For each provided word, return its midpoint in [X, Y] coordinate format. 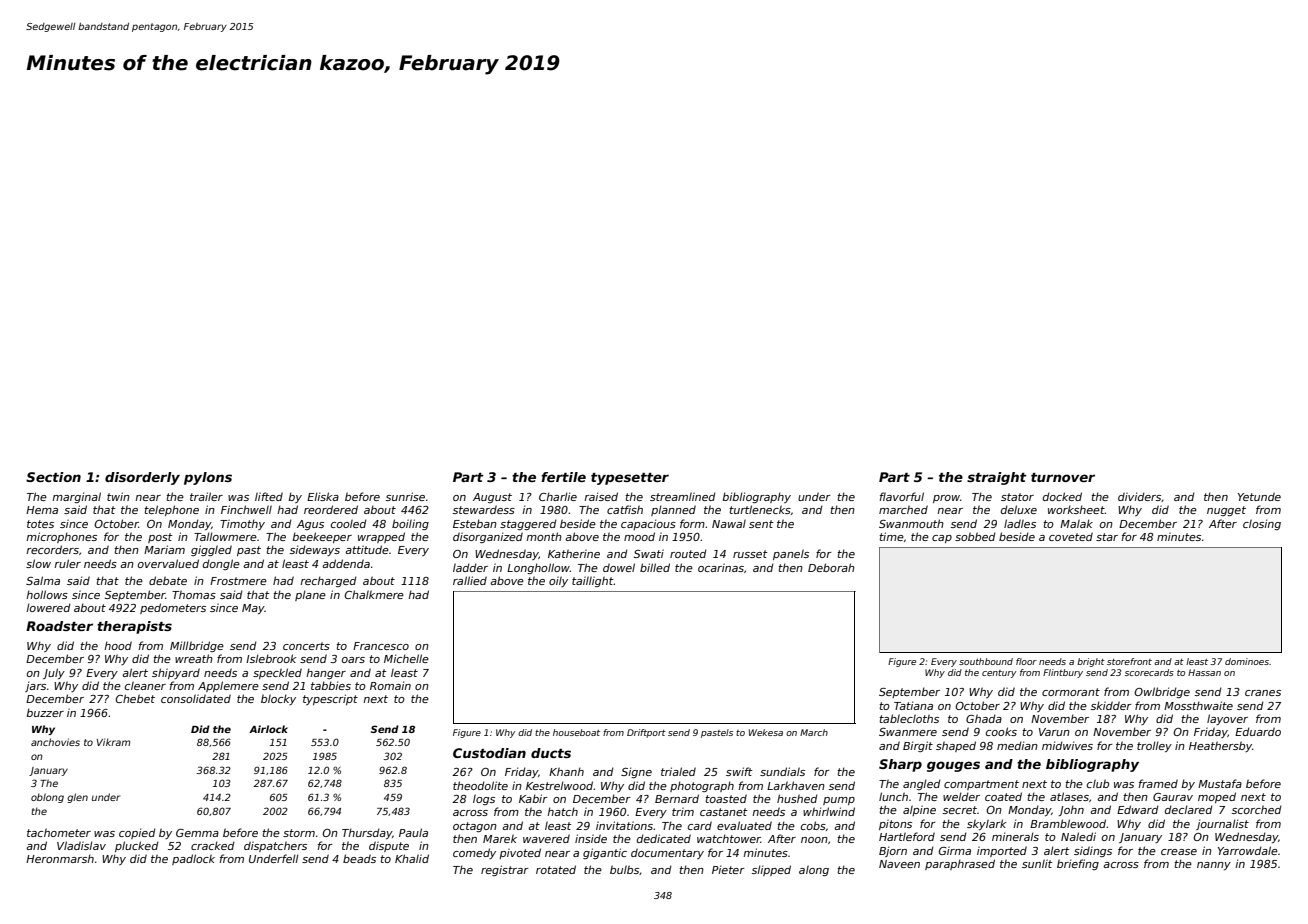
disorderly [142, 478]
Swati [649, 553]
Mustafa [1220, 783]
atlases [1069, 796]
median [1017, 745]
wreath [194, 658]
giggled [211, 550]
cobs [813, 825]
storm [299, 833]
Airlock [268, 729]
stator [1017, 497]
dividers [1139, 496]
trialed [678, 771]
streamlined [683, 496]
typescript [330, 699]
